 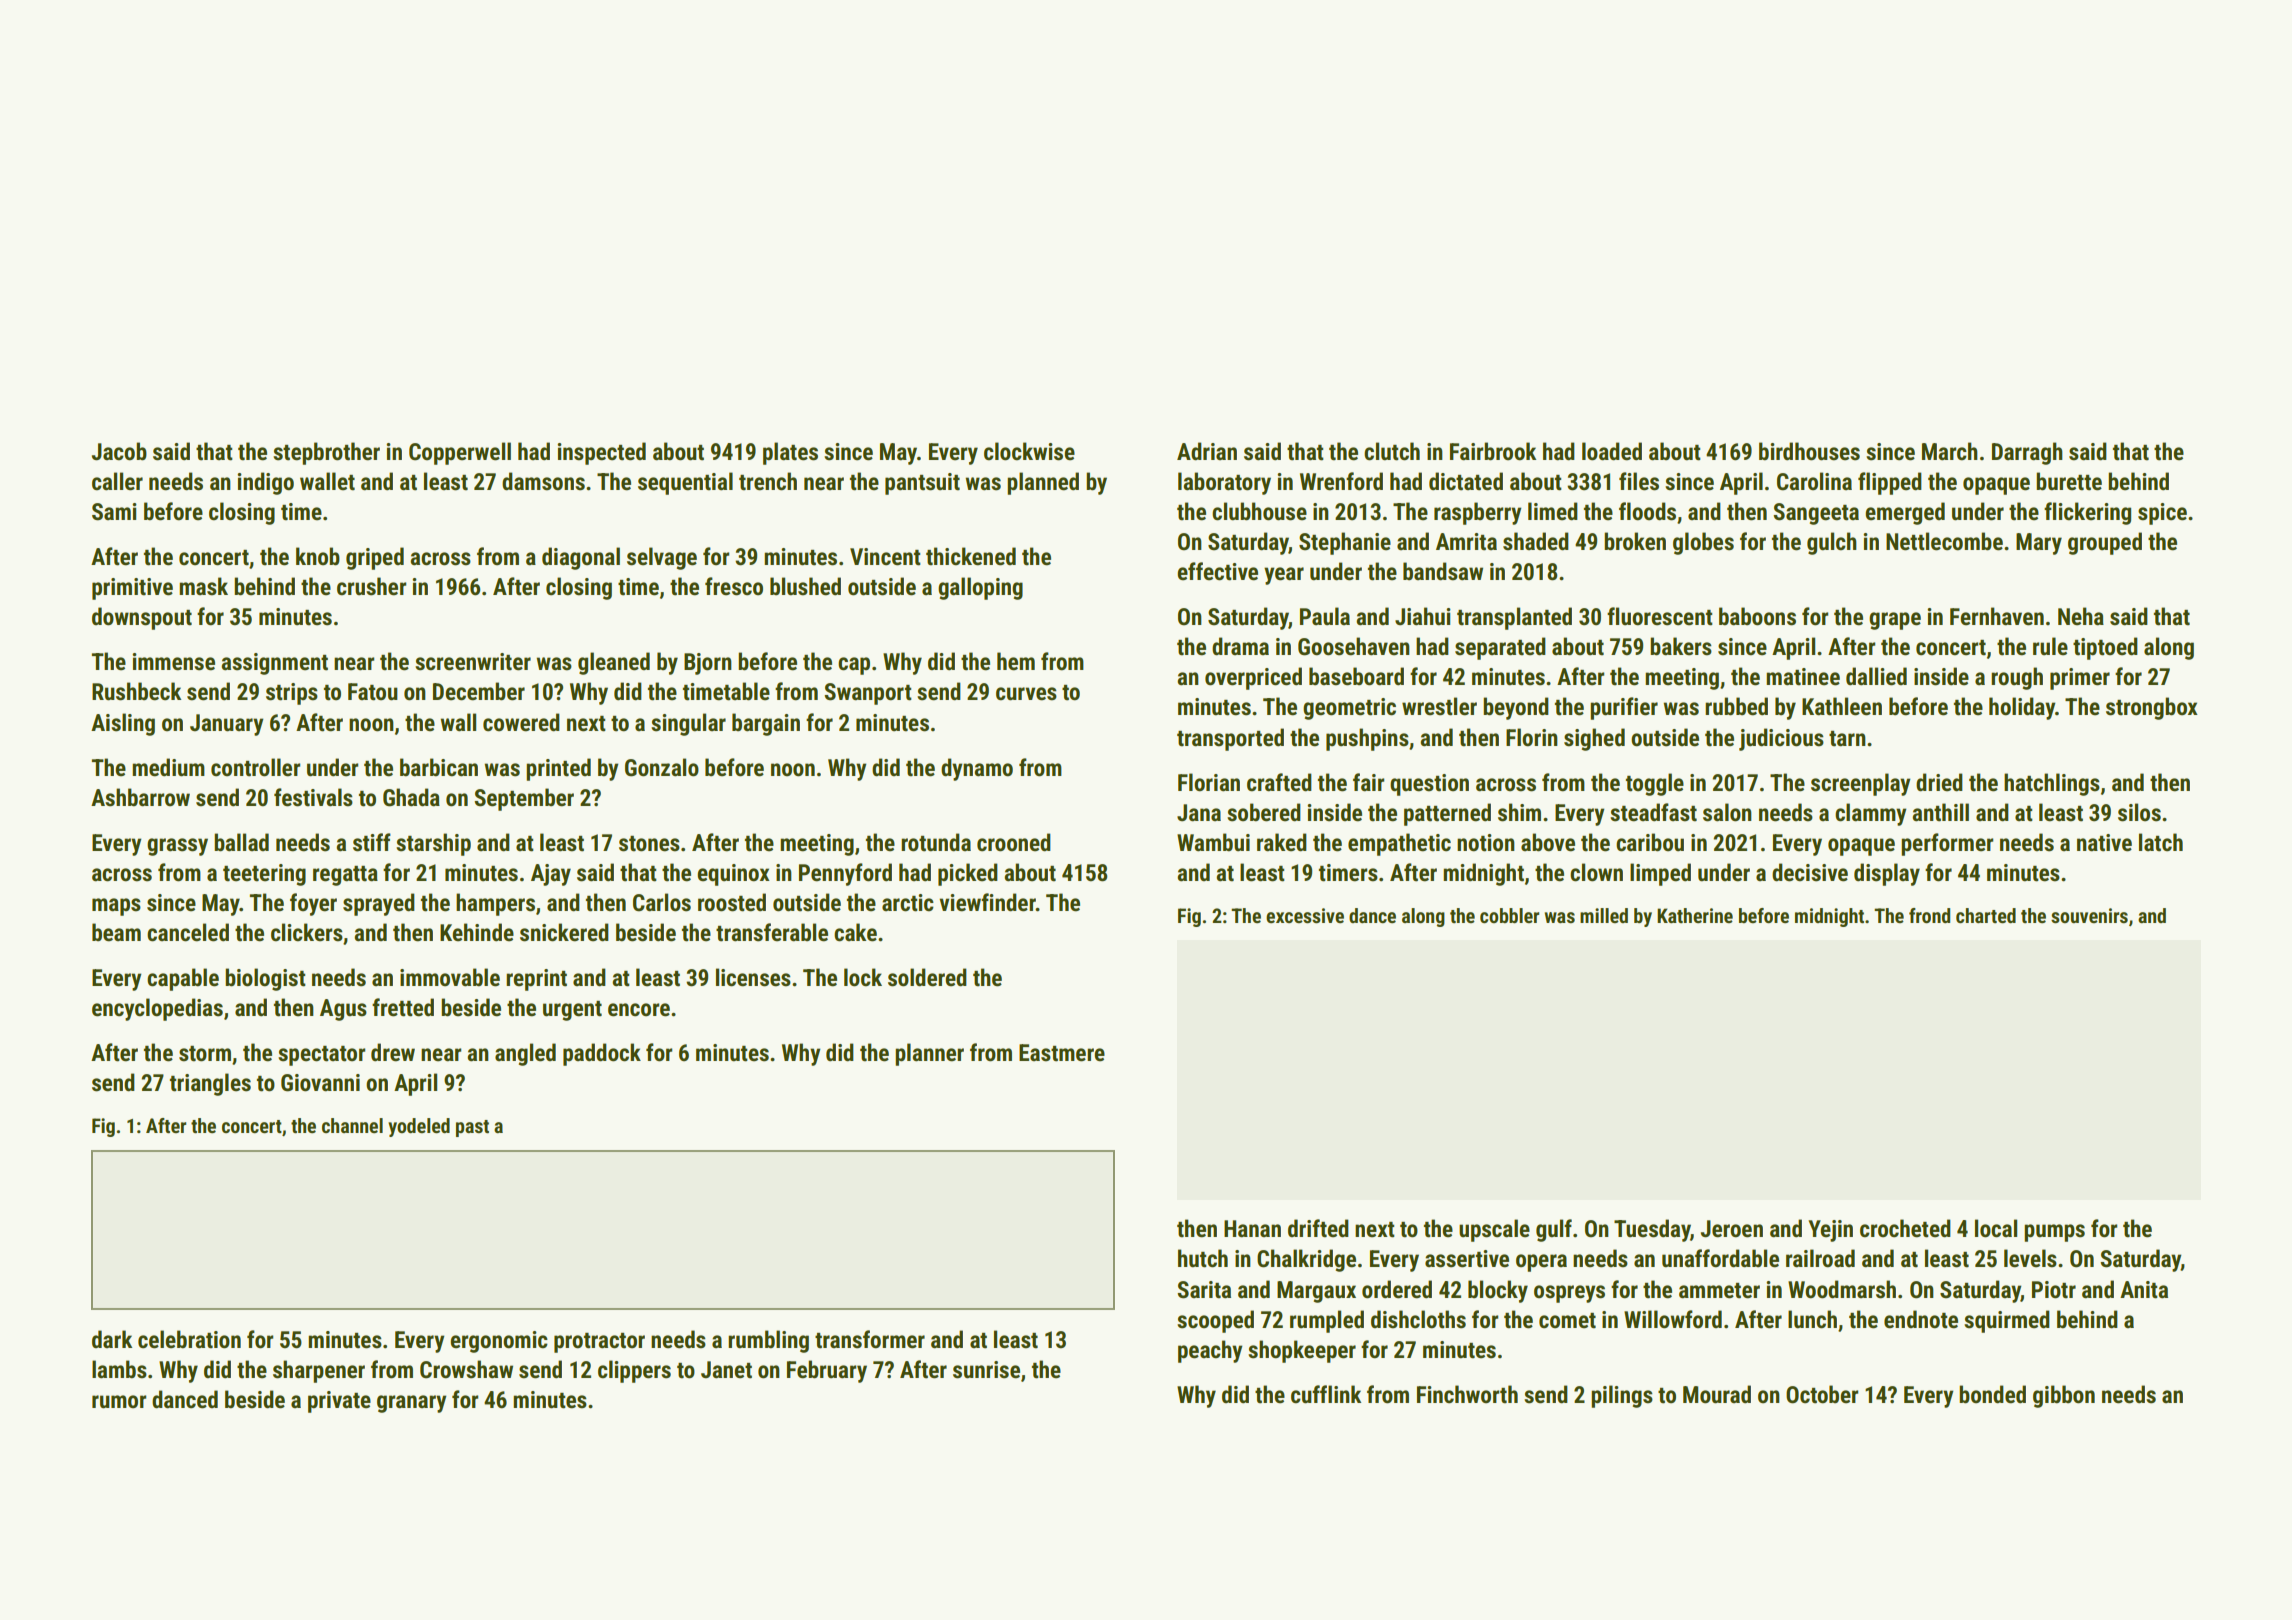 What do you see at coordinates (726, 1370) in the document?
I see `Janet` at bounding box center [726, 1370].
